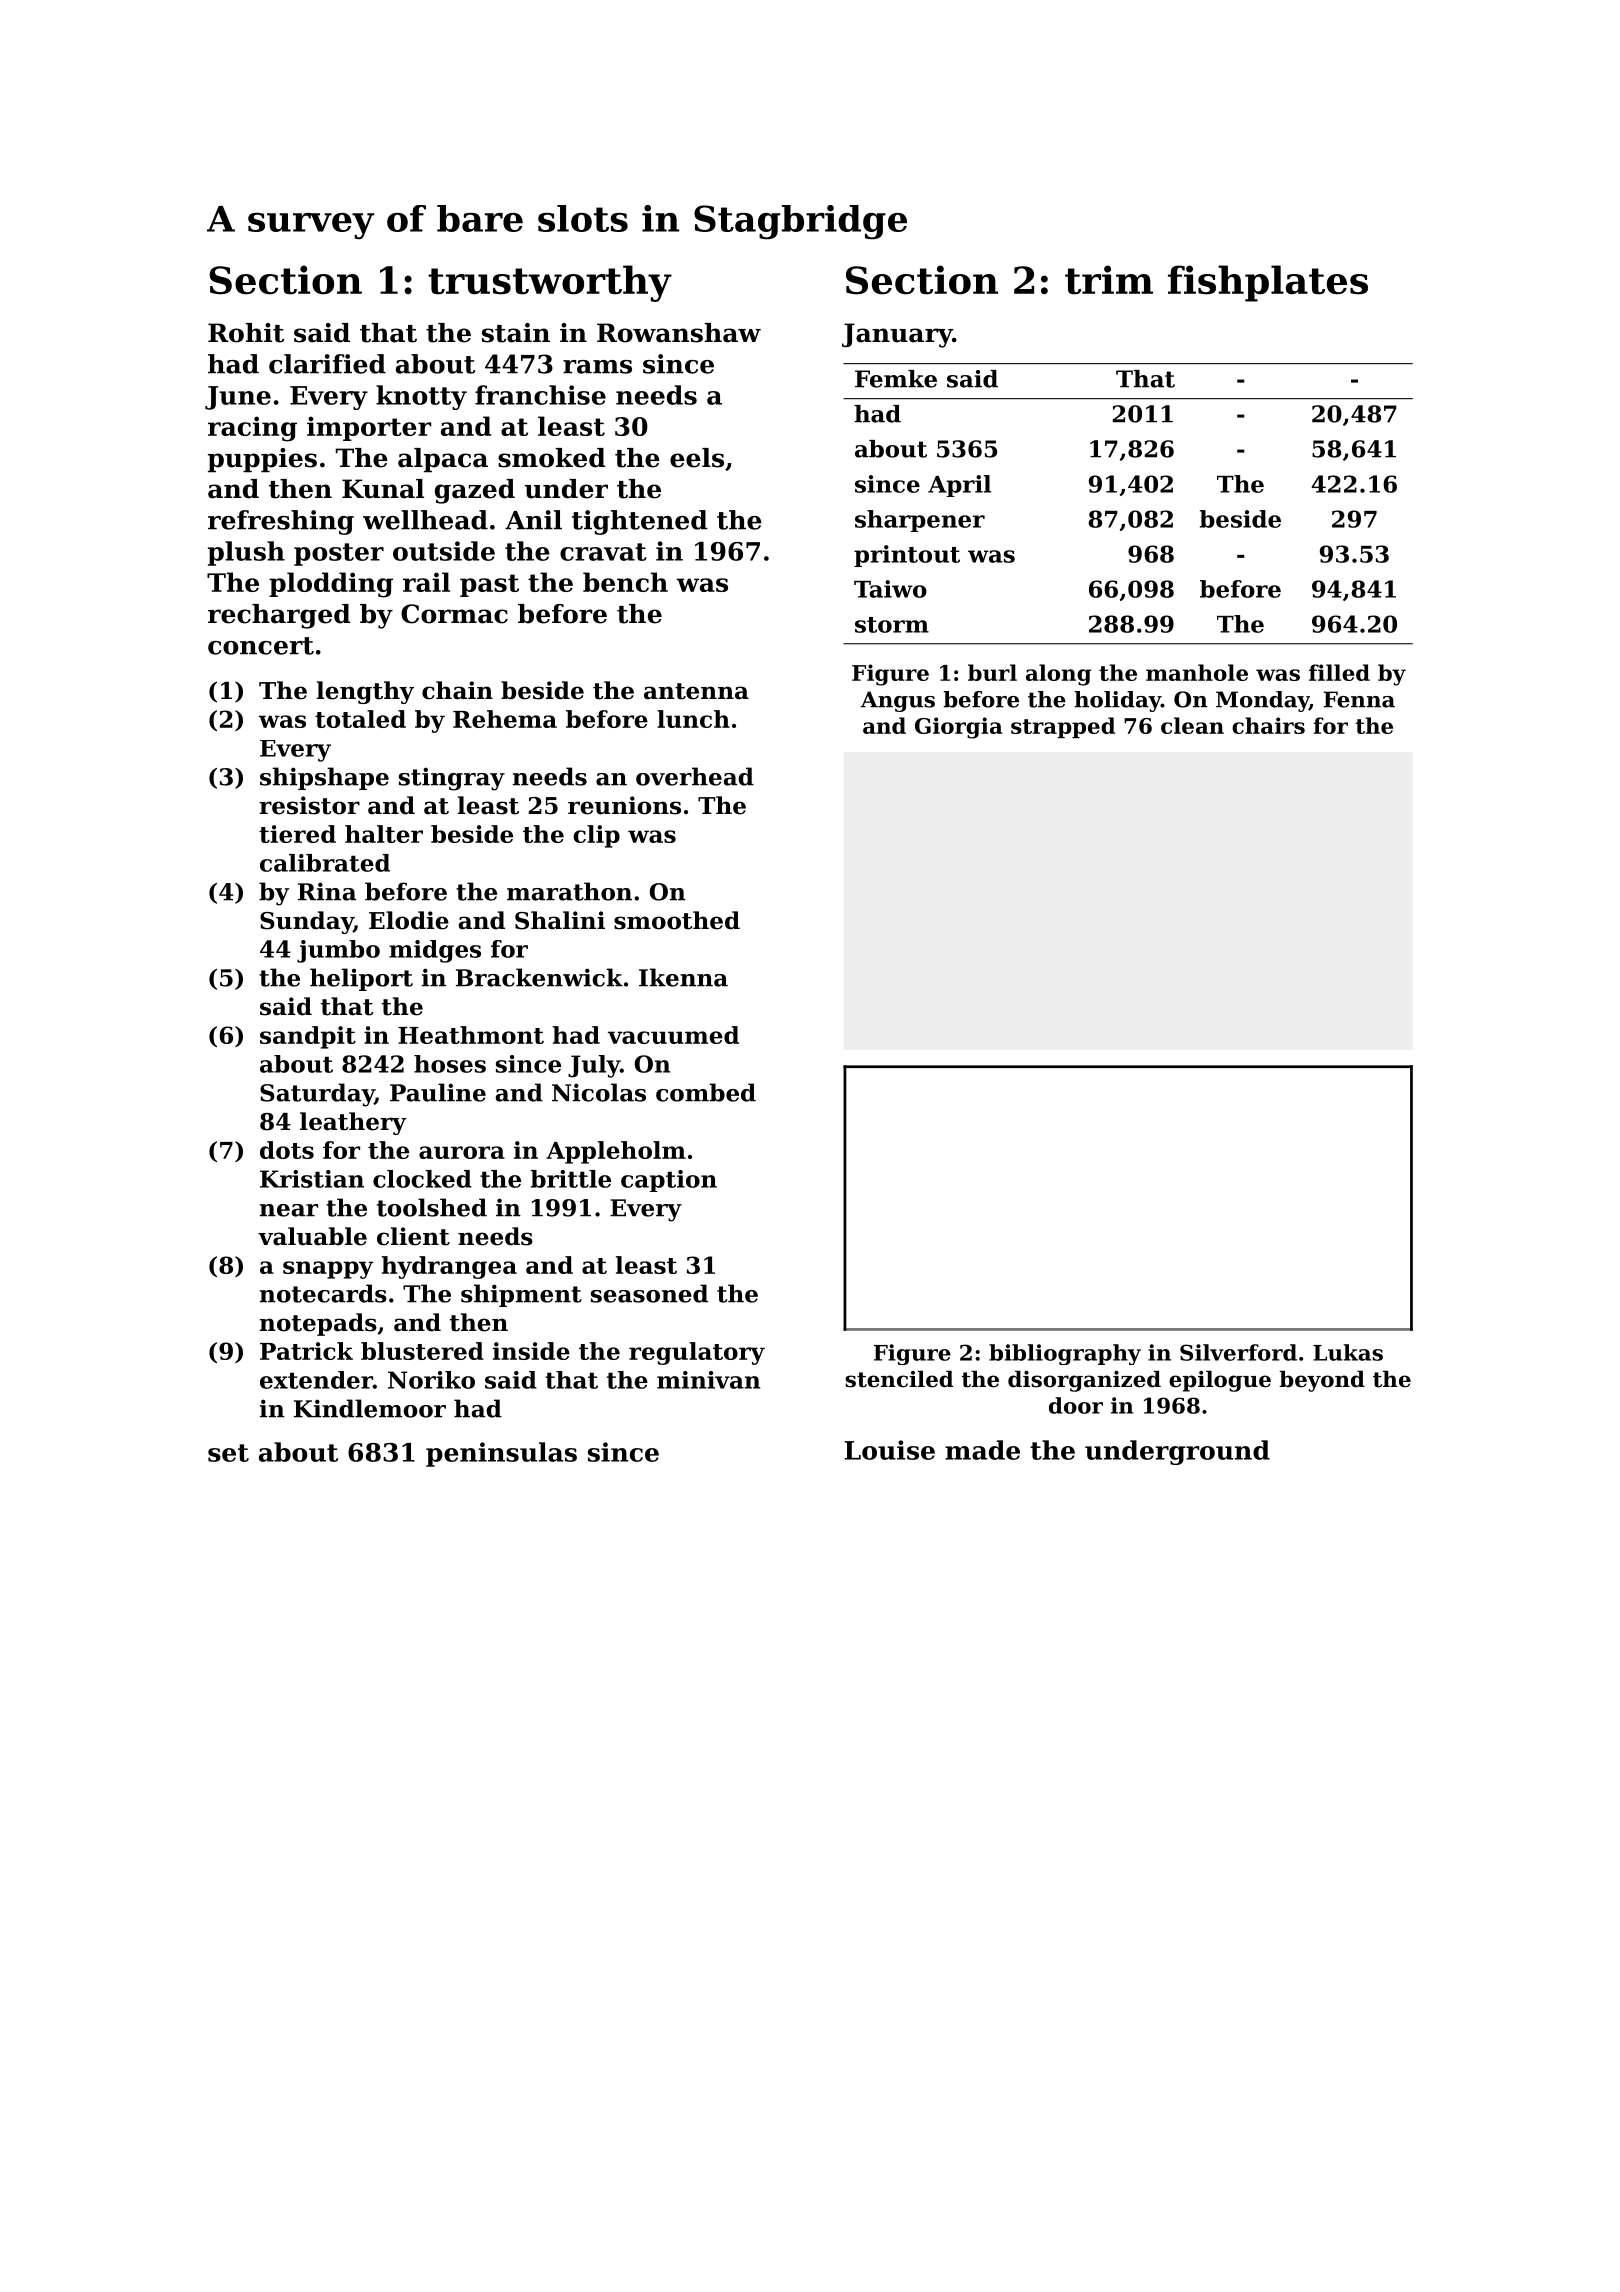  Describe the element at coordinates (709, 1380) in the screenshot. I see `minivan` at that location.
